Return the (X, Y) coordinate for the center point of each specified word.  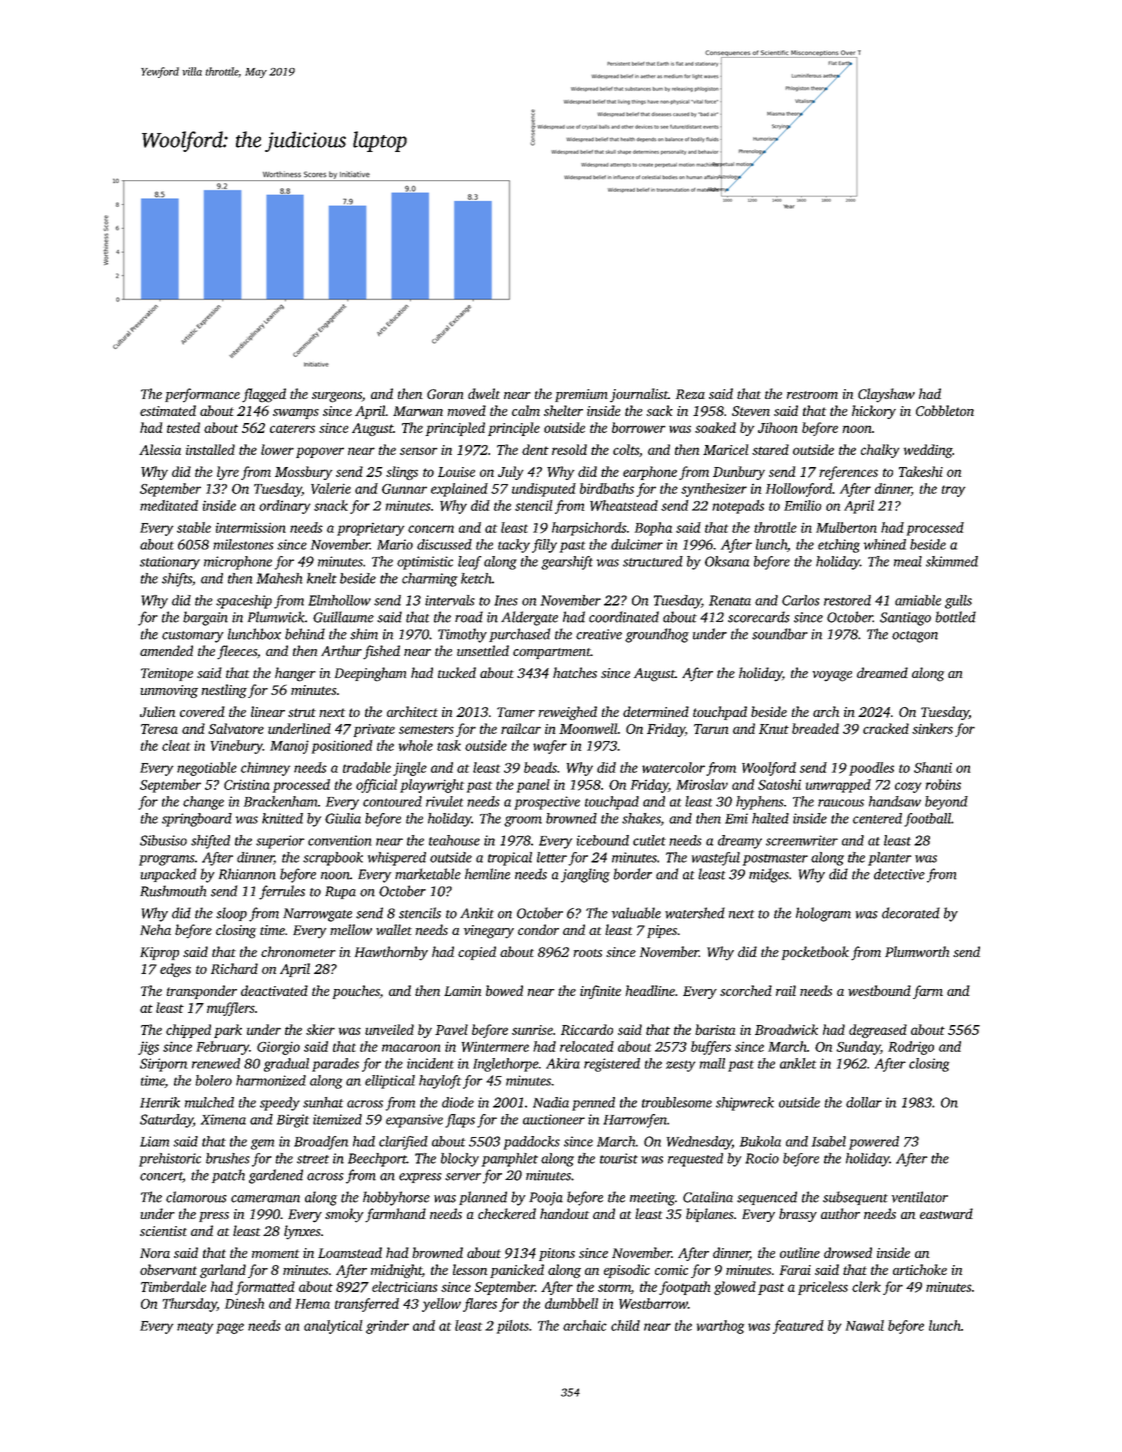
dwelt (484, 393)
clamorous (196, 1197)
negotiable (207, 769)
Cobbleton (945, 410)
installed (210, 449)
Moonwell (588, 728)
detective (899, 874)
